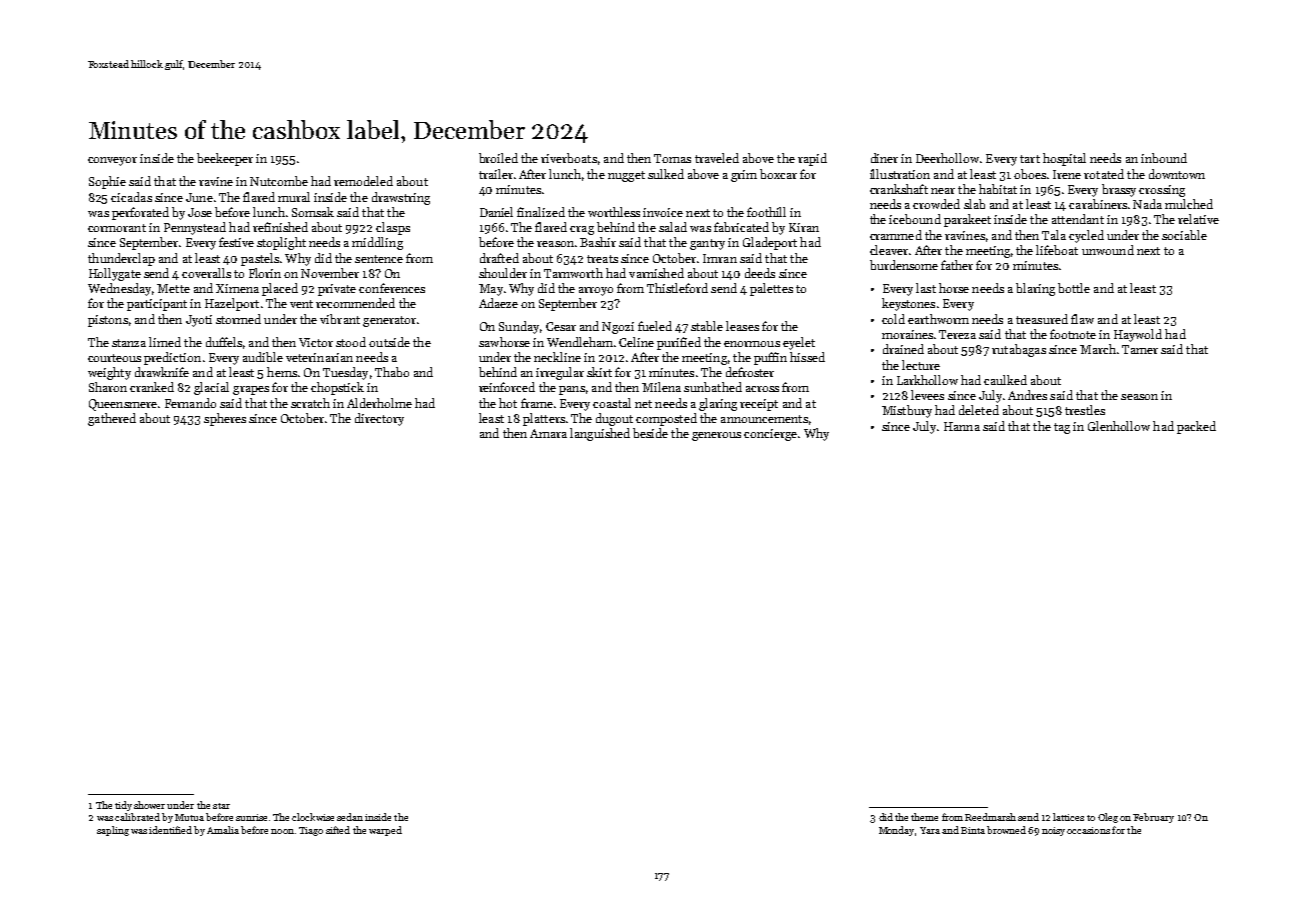 This screenshot has height=924, width=1308. Describe the element at coordinates (498, 158) in the screenshot. I see `broiled` at that location.
